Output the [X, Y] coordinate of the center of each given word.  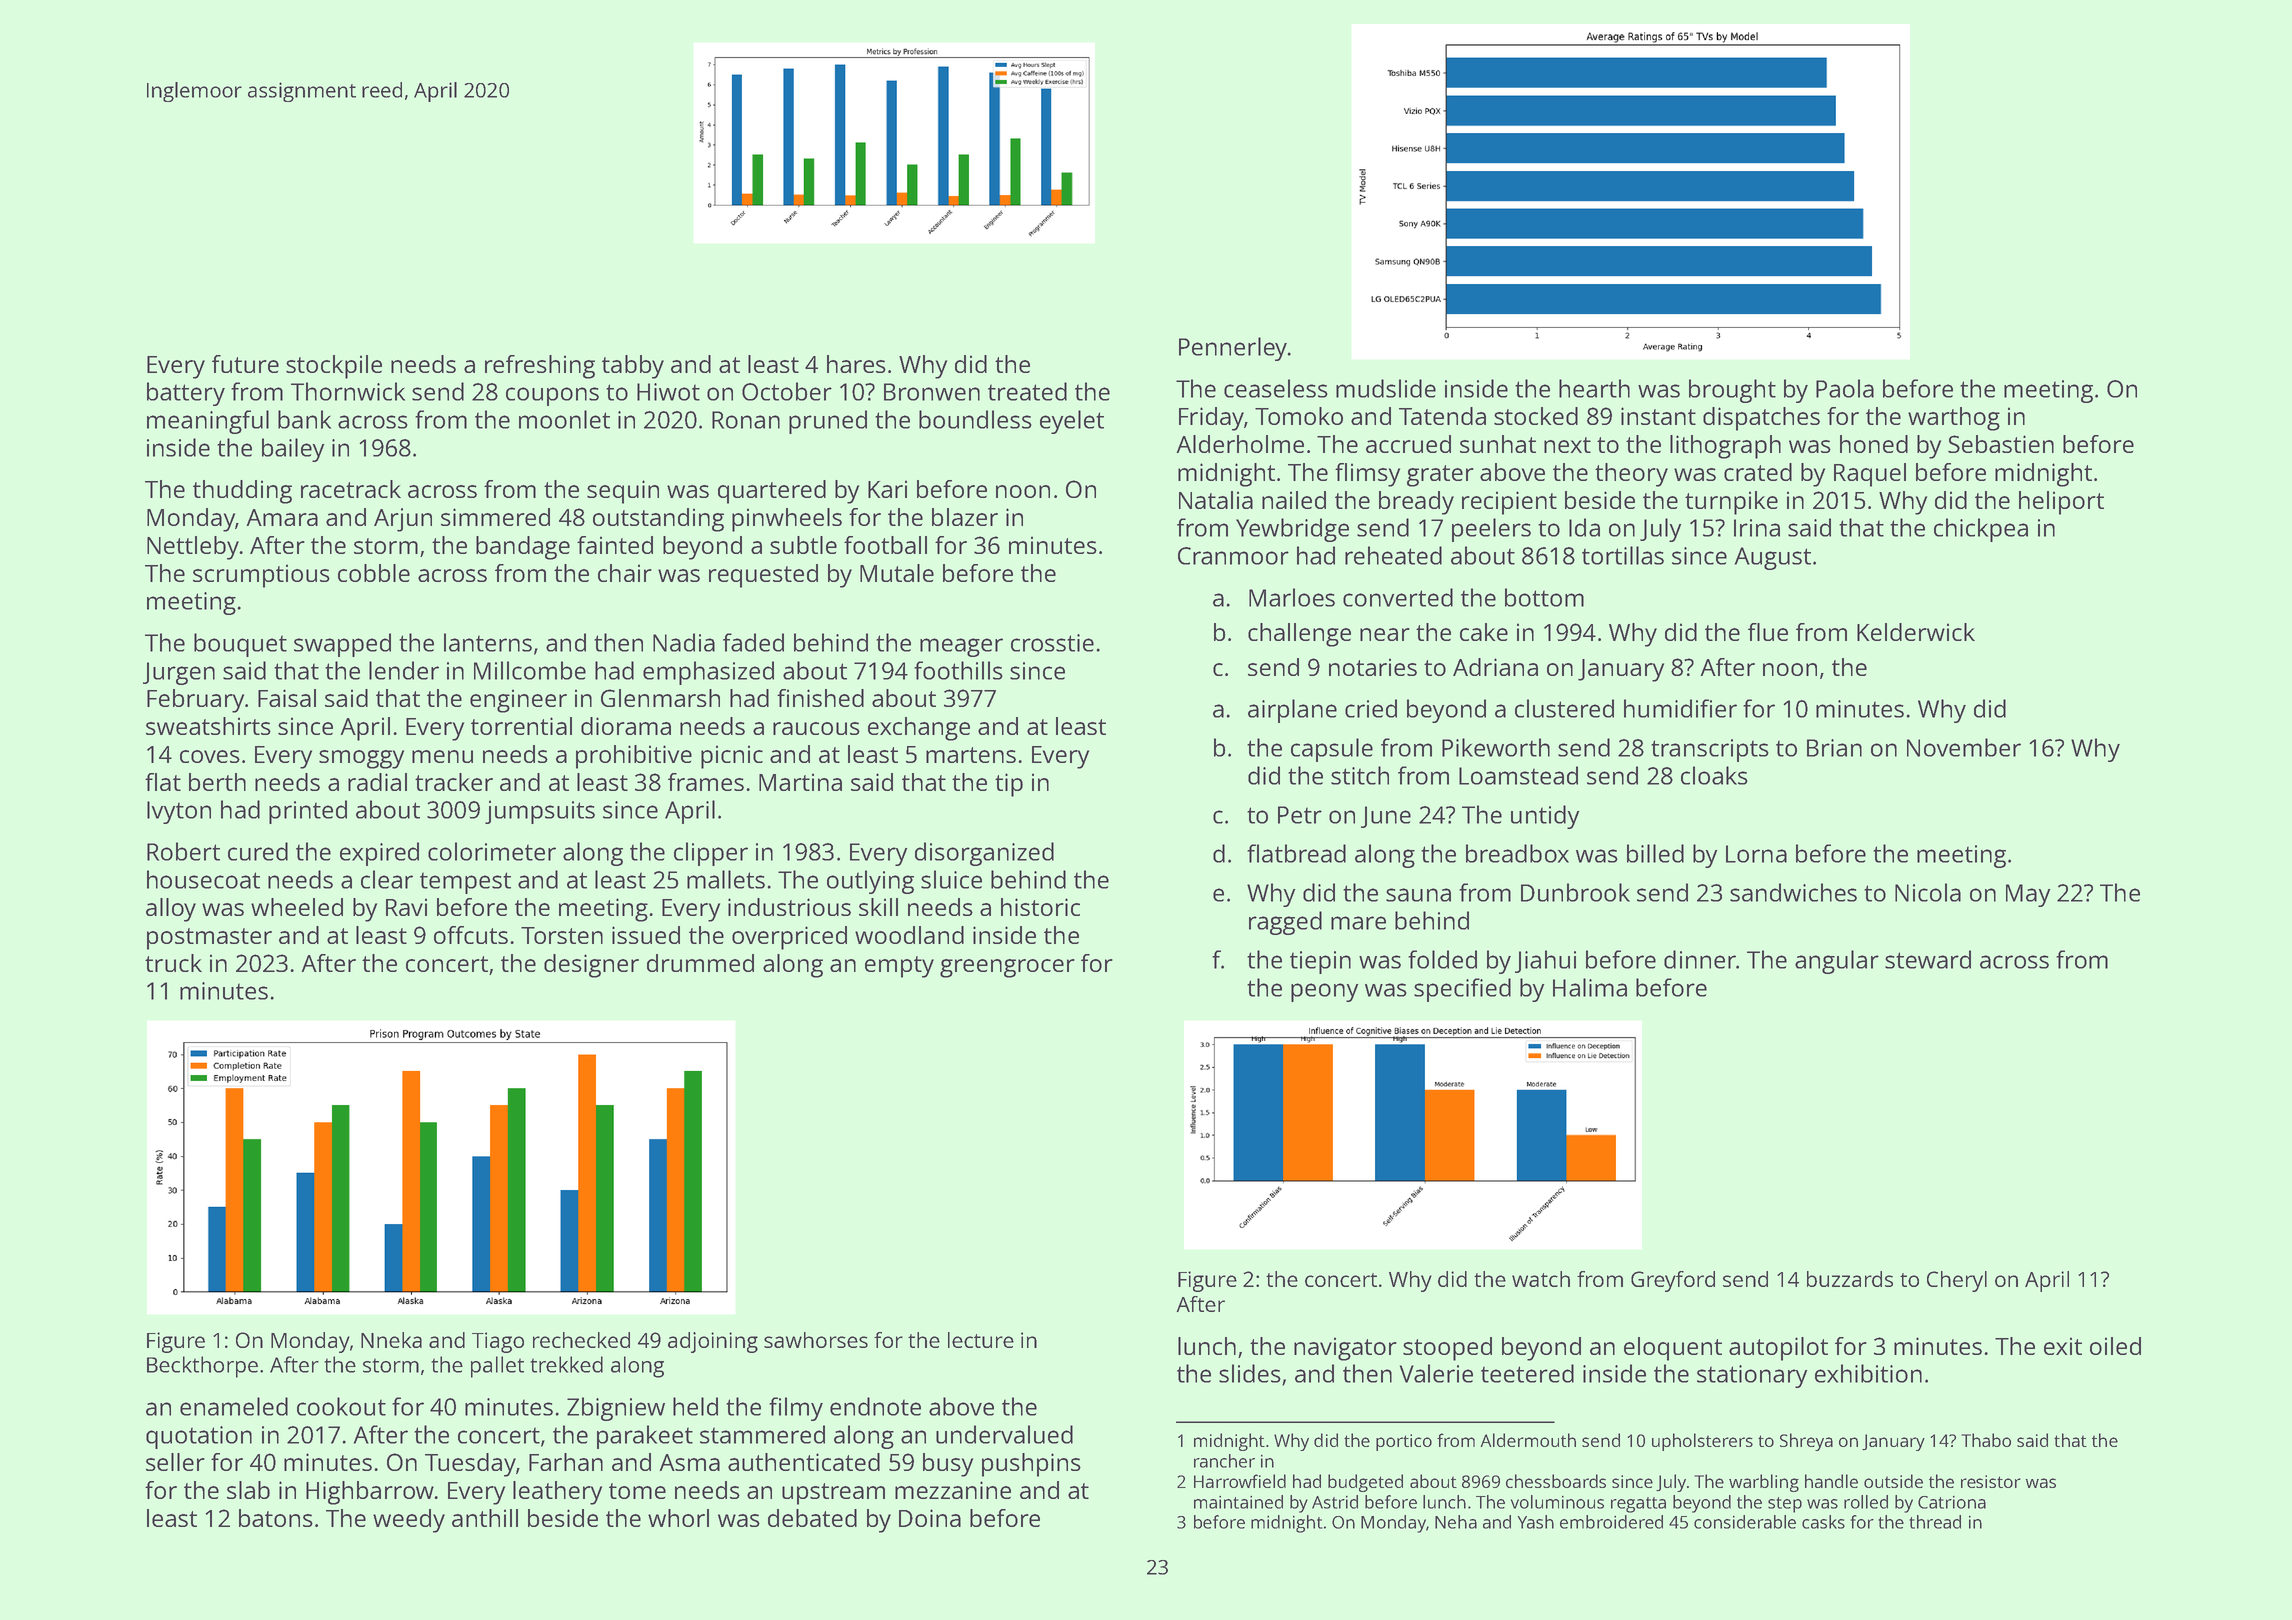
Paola [1845, 388]
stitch [1360, 775]
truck [173, 963]
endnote [875, 1406]
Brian [1834, 748]
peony [1325, 992]
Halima [1590, 987]
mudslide [1386, 388]
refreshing [540, 367]
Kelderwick [1916, 632]
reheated [1393, 555]
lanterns [488, 642]
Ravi [406, 907]
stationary [1752, 1376]
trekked [566, 1364]
